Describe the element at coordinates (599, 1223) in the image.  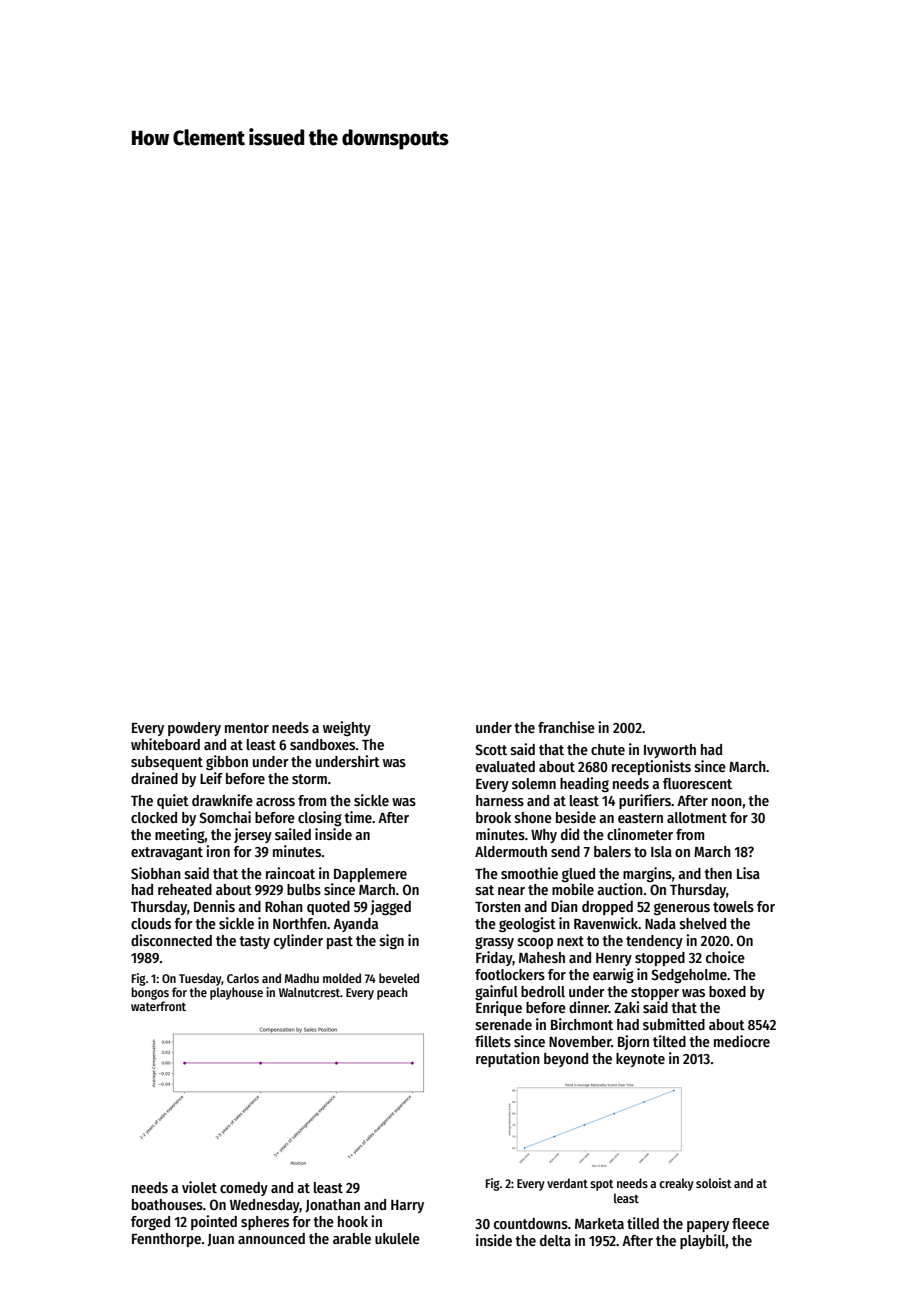
I see `Marketa` at that location.
